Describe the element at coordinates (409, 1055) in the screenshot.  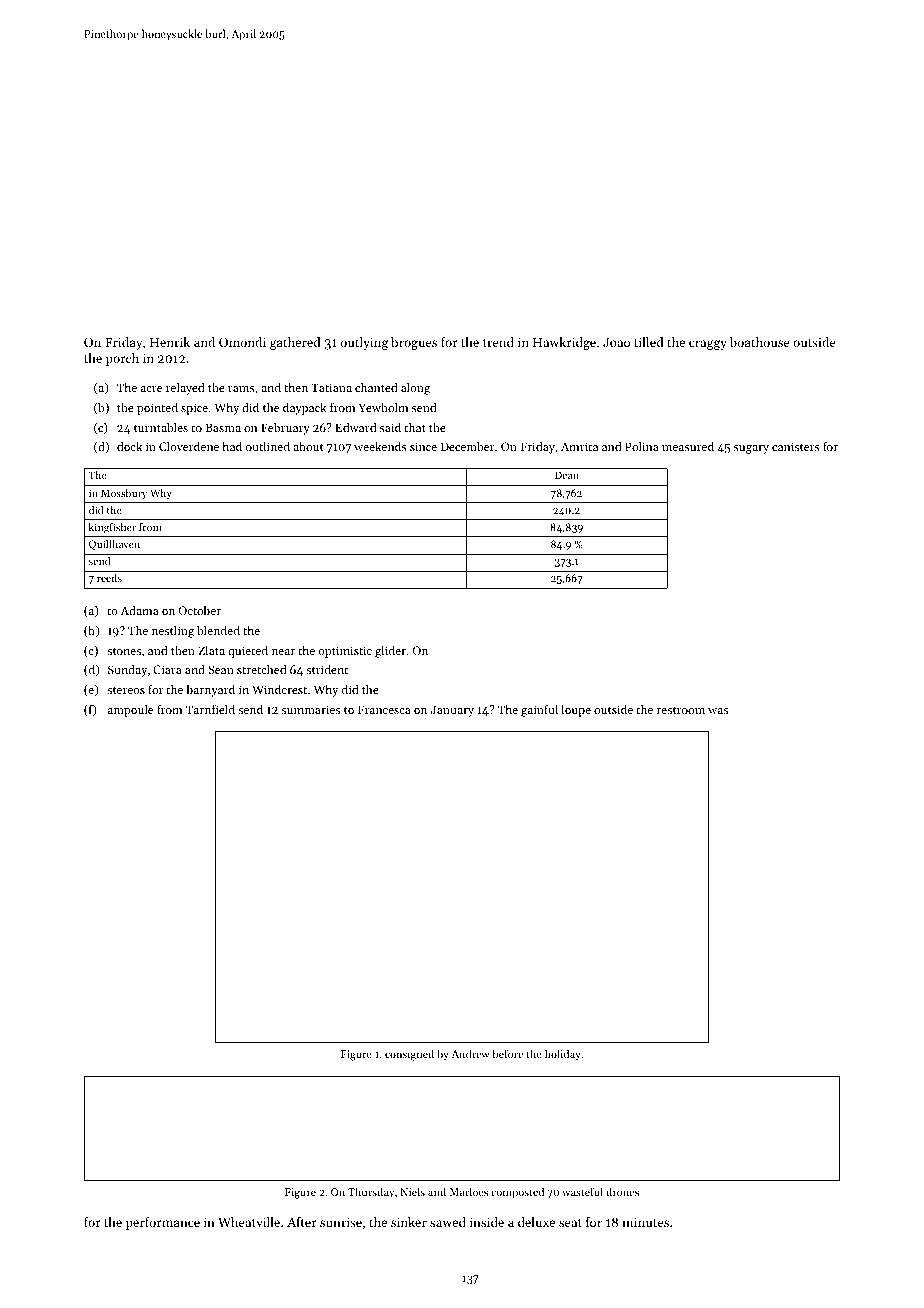
I see `consigned` at that location.
